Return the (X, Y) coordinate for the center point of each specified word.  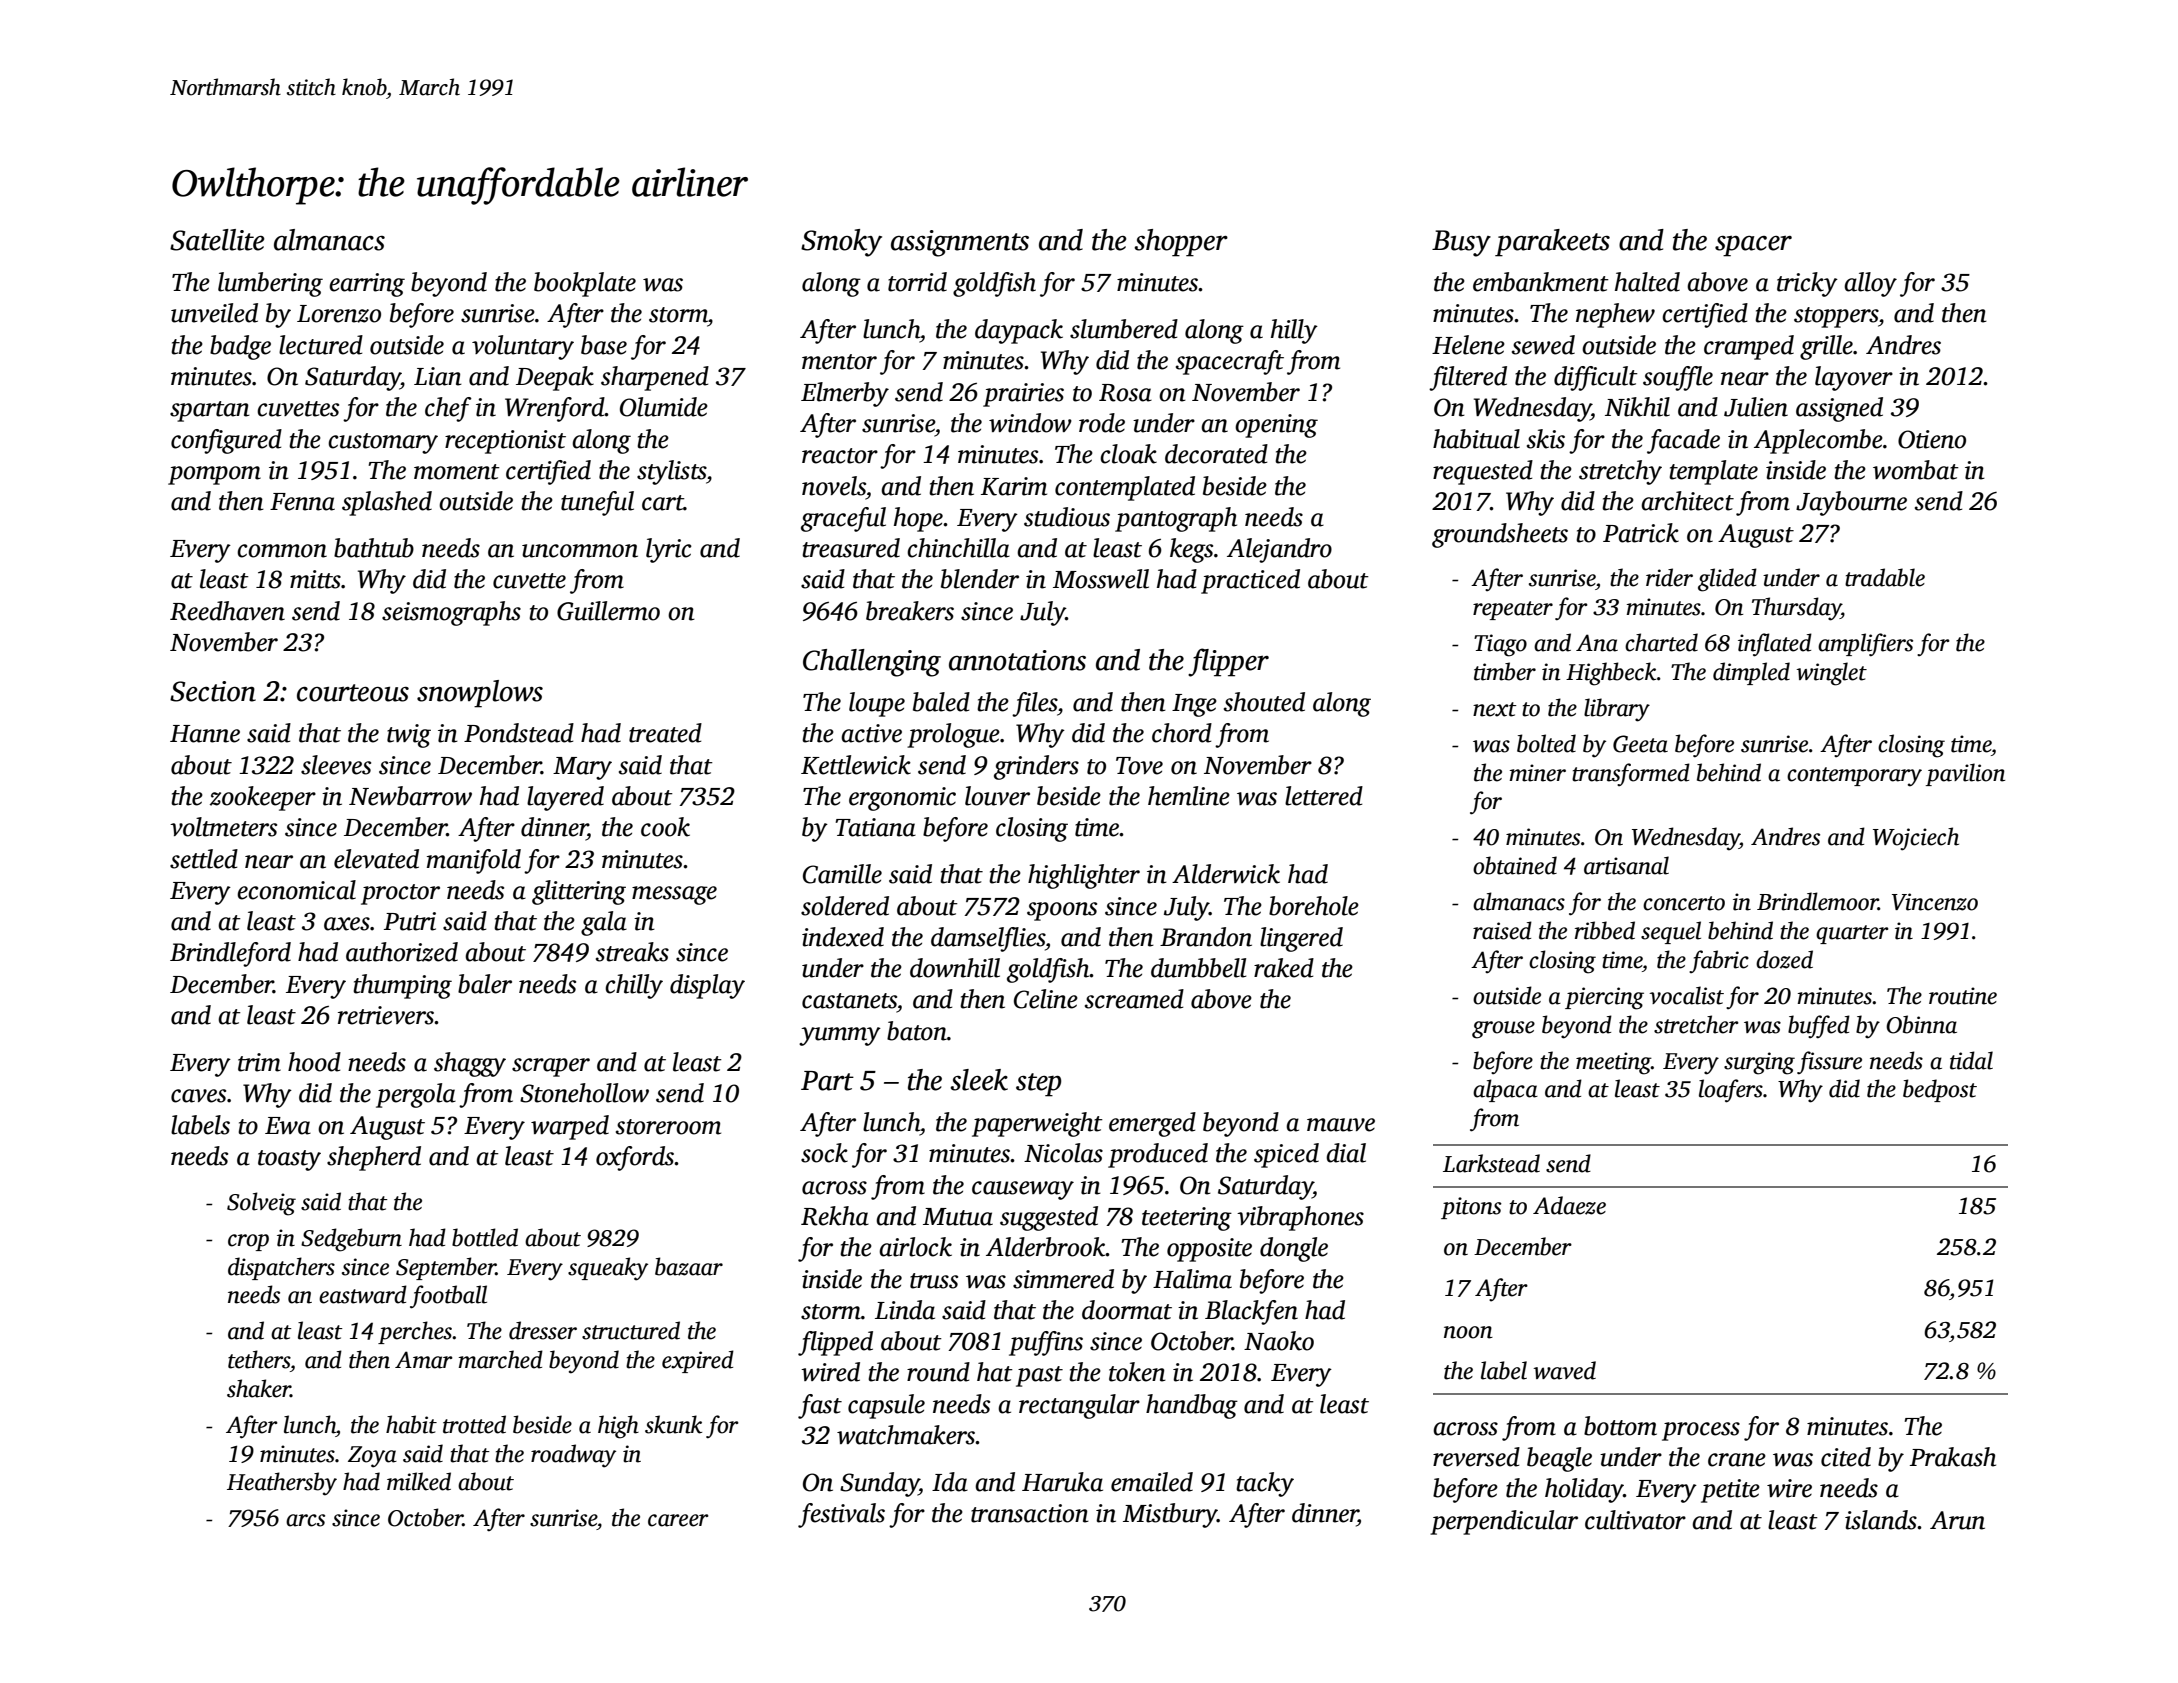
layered (565, 798)
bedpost (1940, 1090)
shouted (1264, 702)
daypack (1019, 331)
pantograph (1176, 519)
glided (1727, 580)
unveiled (214, 313)
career (678, 1520)
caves (198, 1096)
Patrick (1641, 533)
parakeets (1552, 243)
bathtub (374, 548)
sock (824, 1153)
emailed (1152, 1482)
